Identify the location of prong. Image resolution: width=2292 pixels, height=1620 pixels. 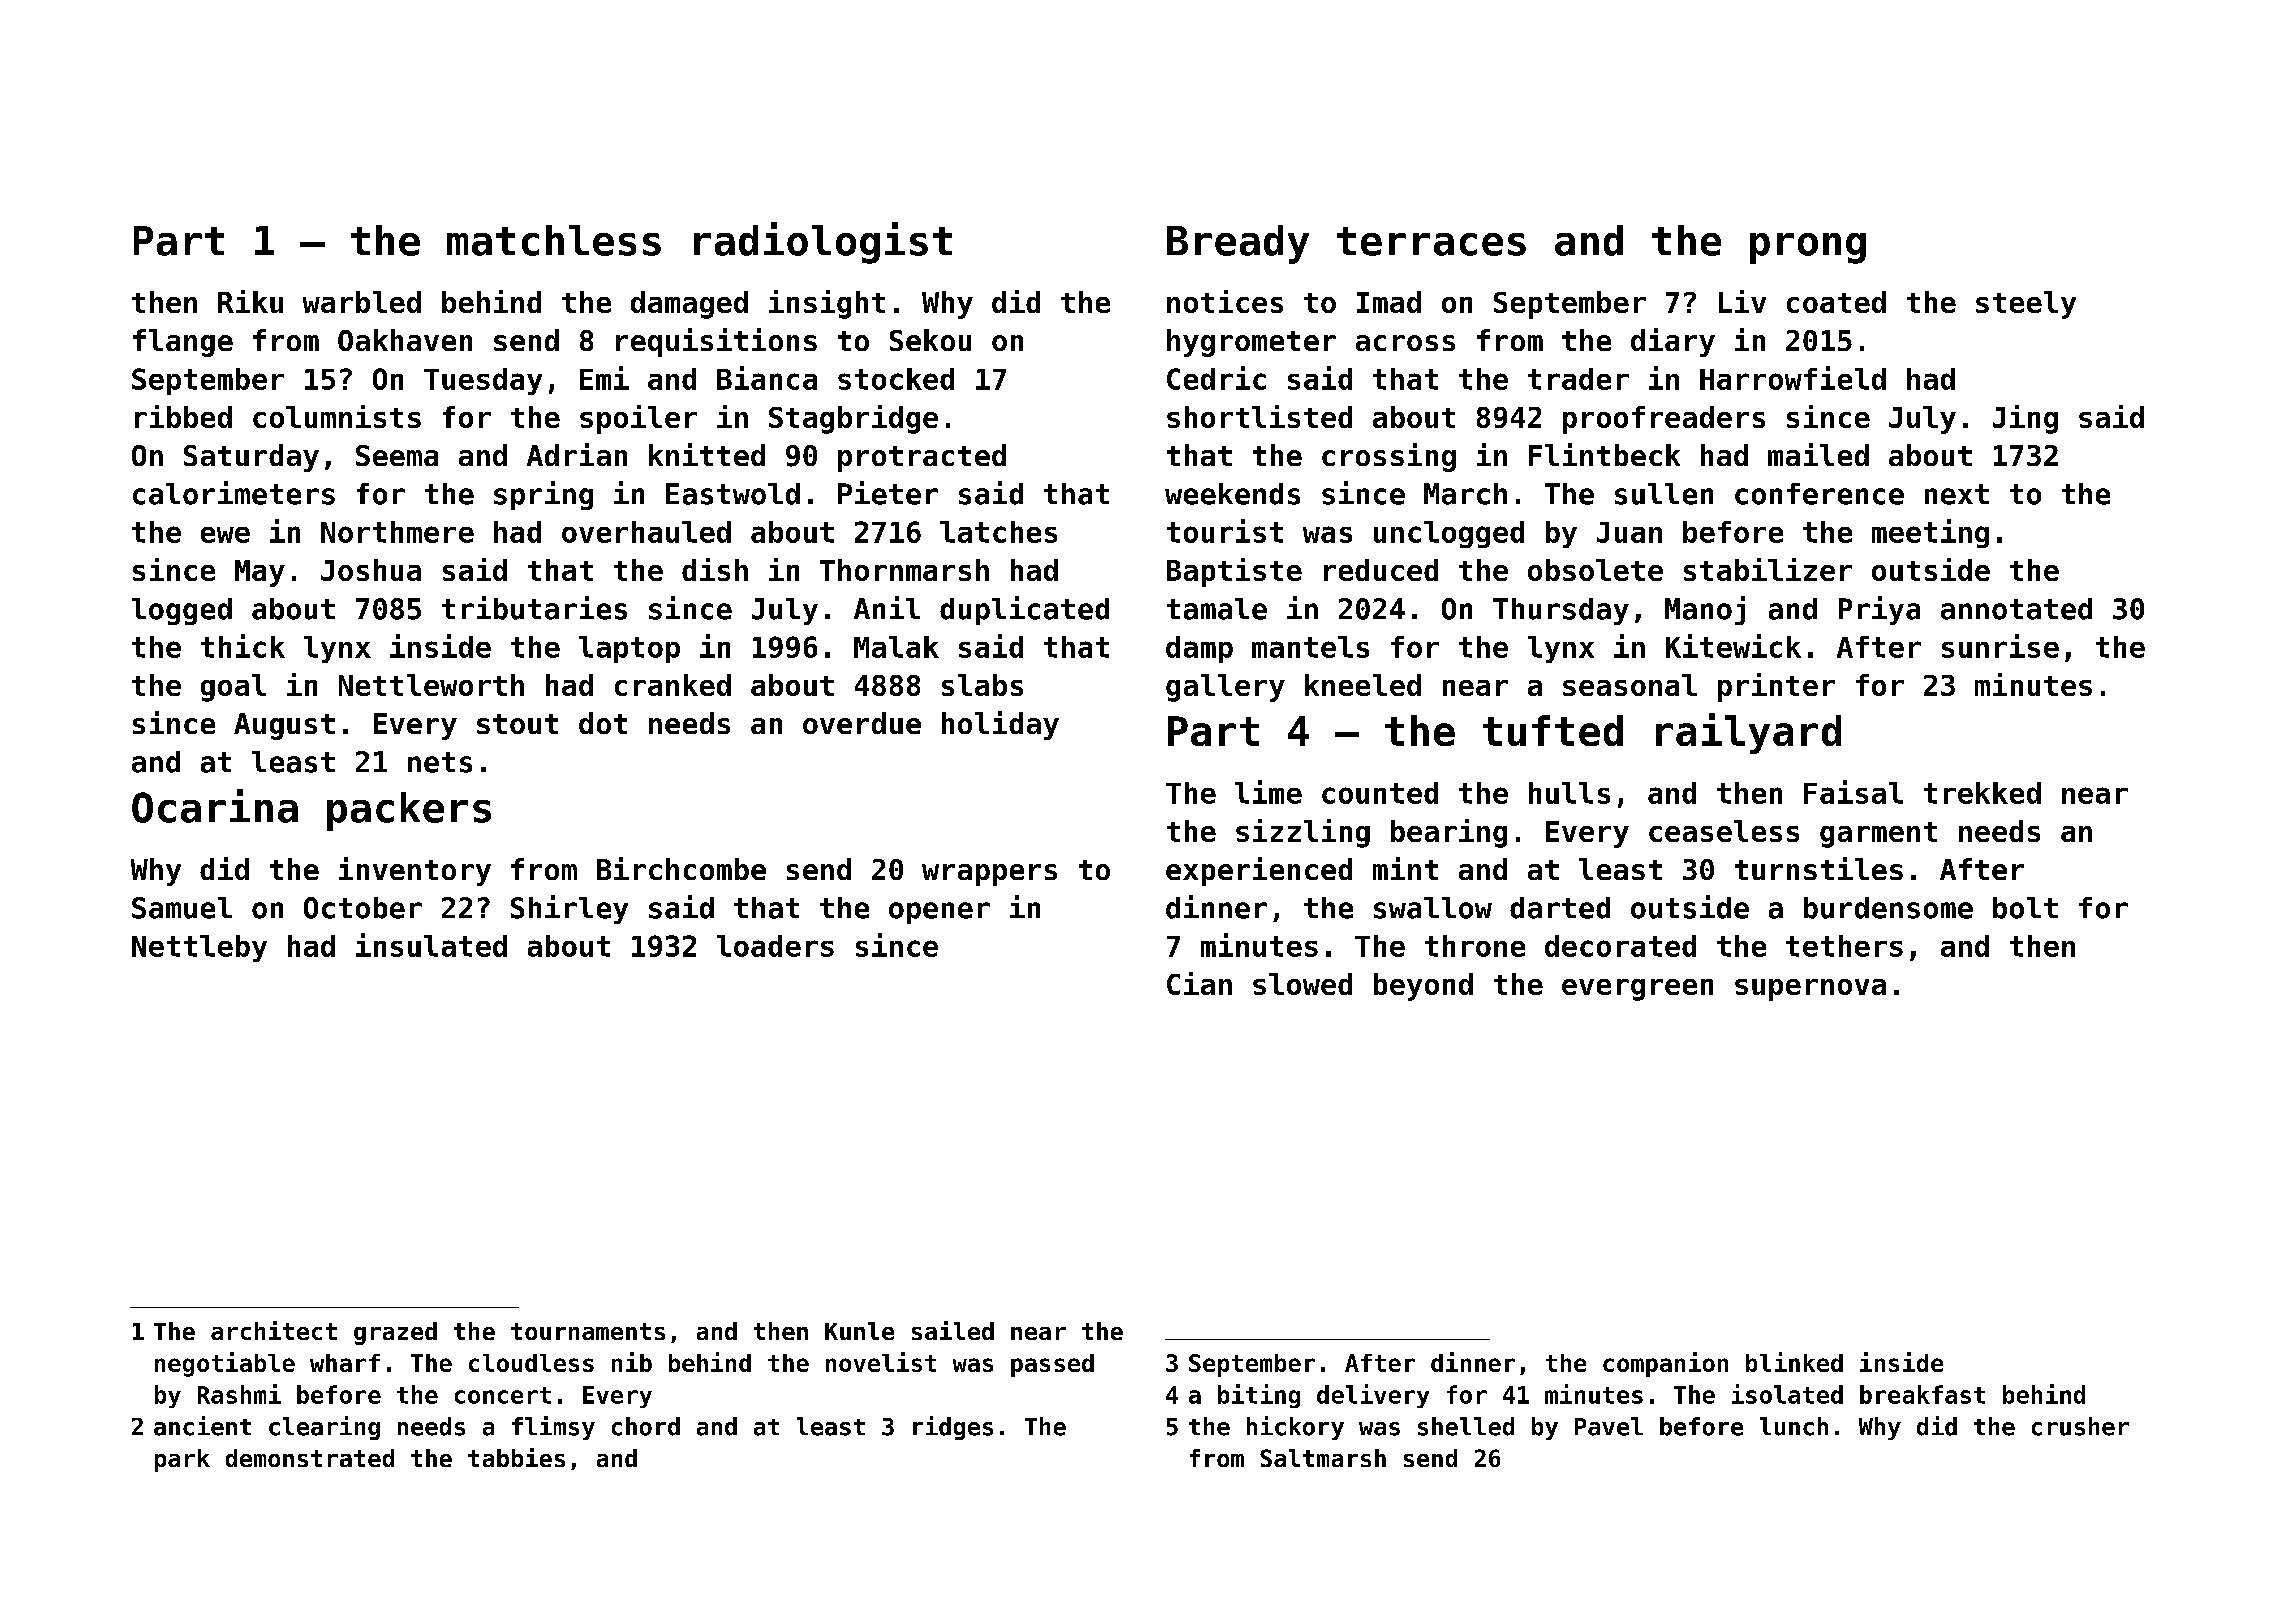
(1808, 248).
